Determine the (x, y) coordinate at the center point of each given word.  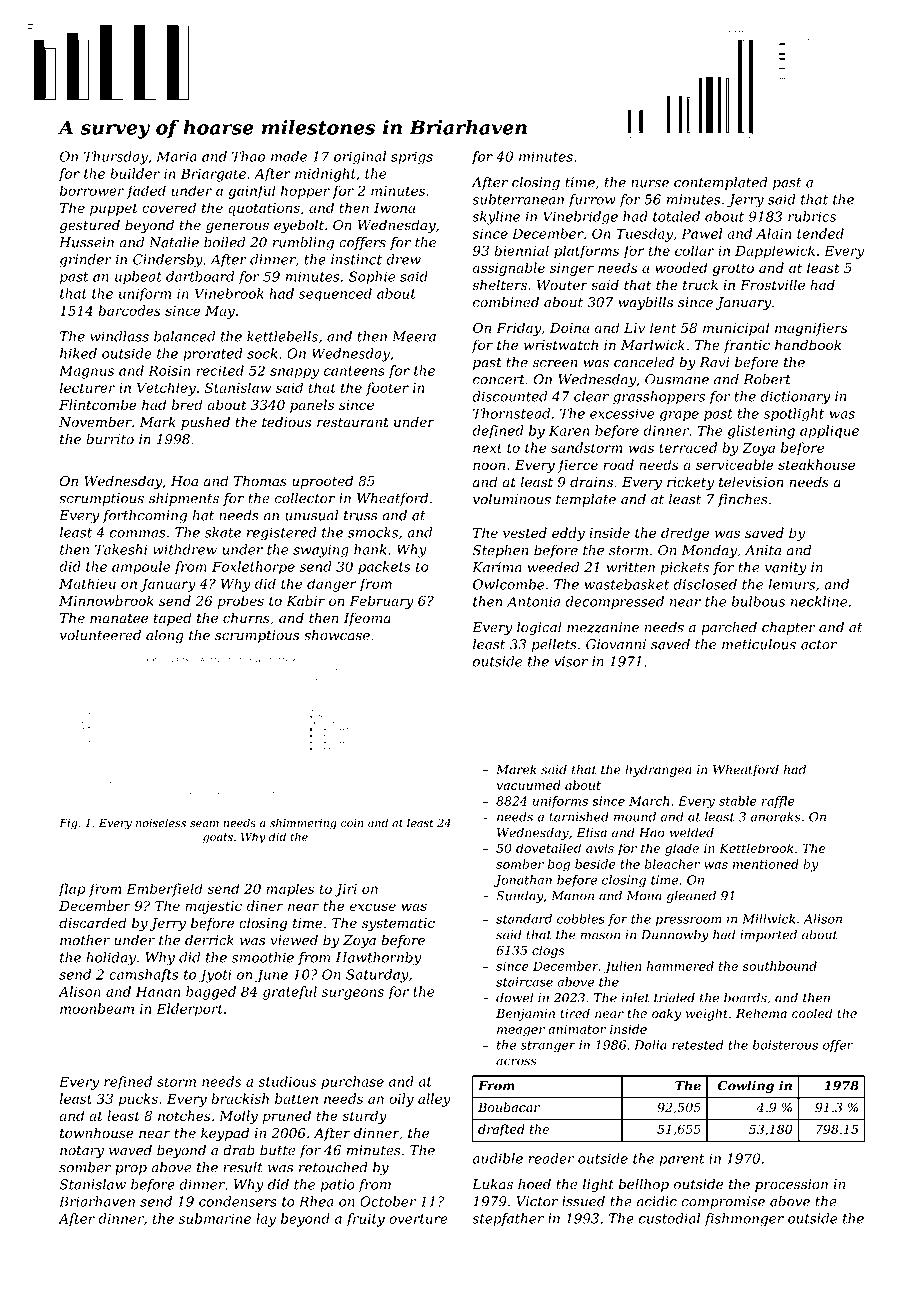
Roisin (169, 370)
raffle (778, 802)
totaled (676, 216)
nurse (650, 184)
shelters (499, 285)
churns (246, 618)
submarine (215, 1218)
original (360, 158)
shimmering (303, 824)
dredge (685, 534)
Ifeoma (367, 619)
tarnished (579, 817)
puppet (114, 209)
